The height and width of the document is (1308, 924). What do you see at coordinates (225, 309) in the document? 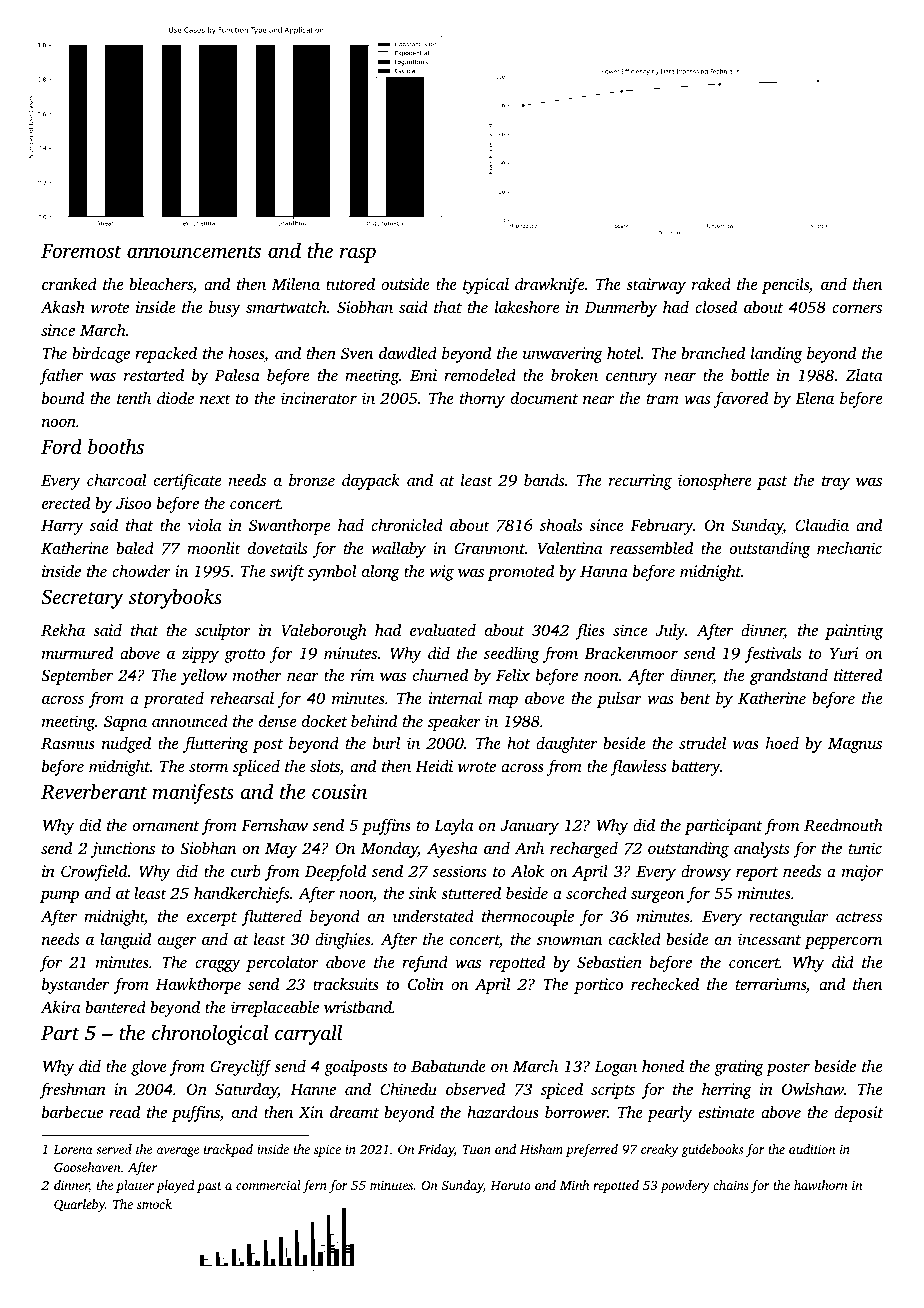
I see `busy` at bounding box center [225, 309].
